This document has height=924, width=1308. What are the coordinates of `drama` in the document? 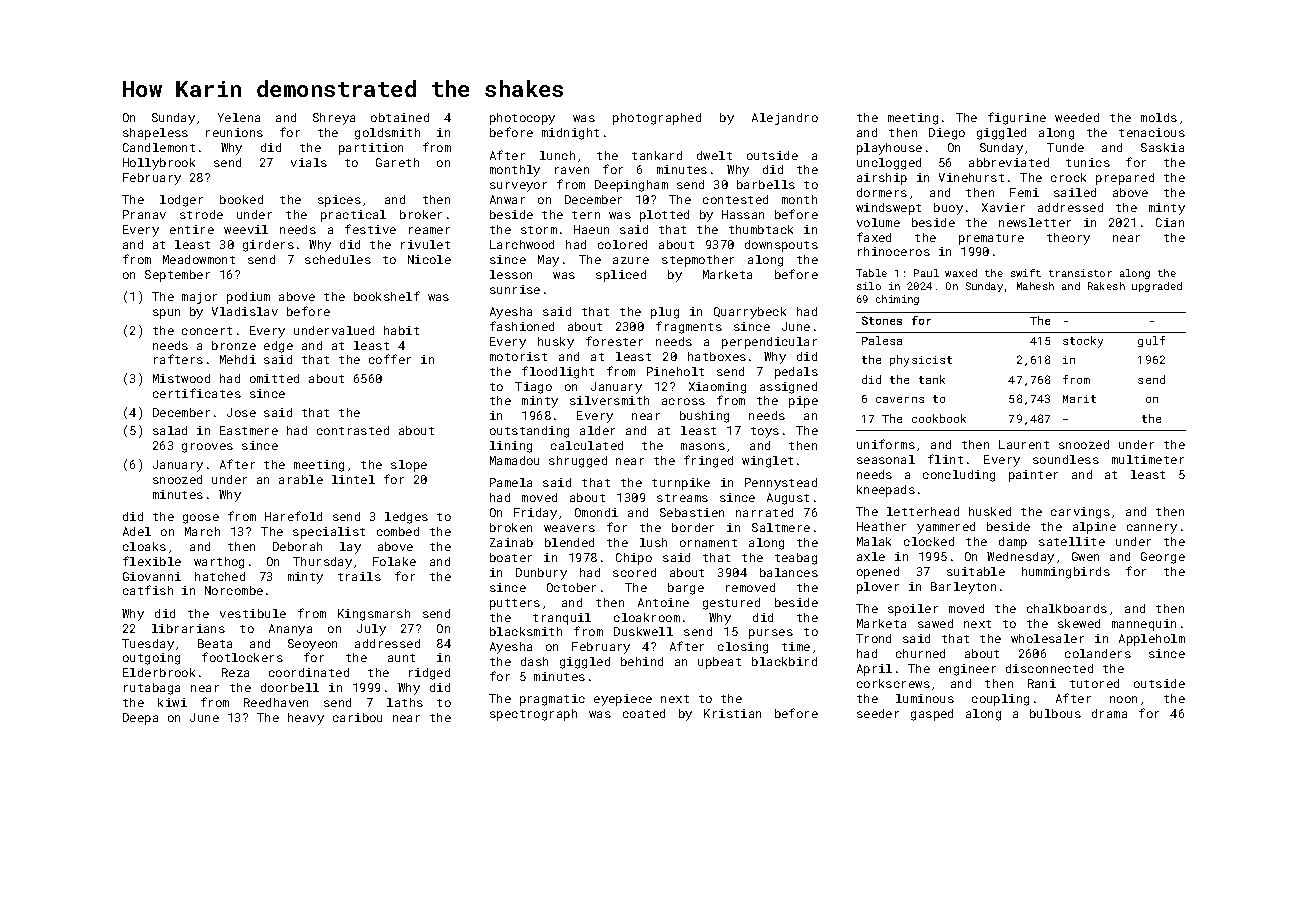 It's located at (1109, 713).
